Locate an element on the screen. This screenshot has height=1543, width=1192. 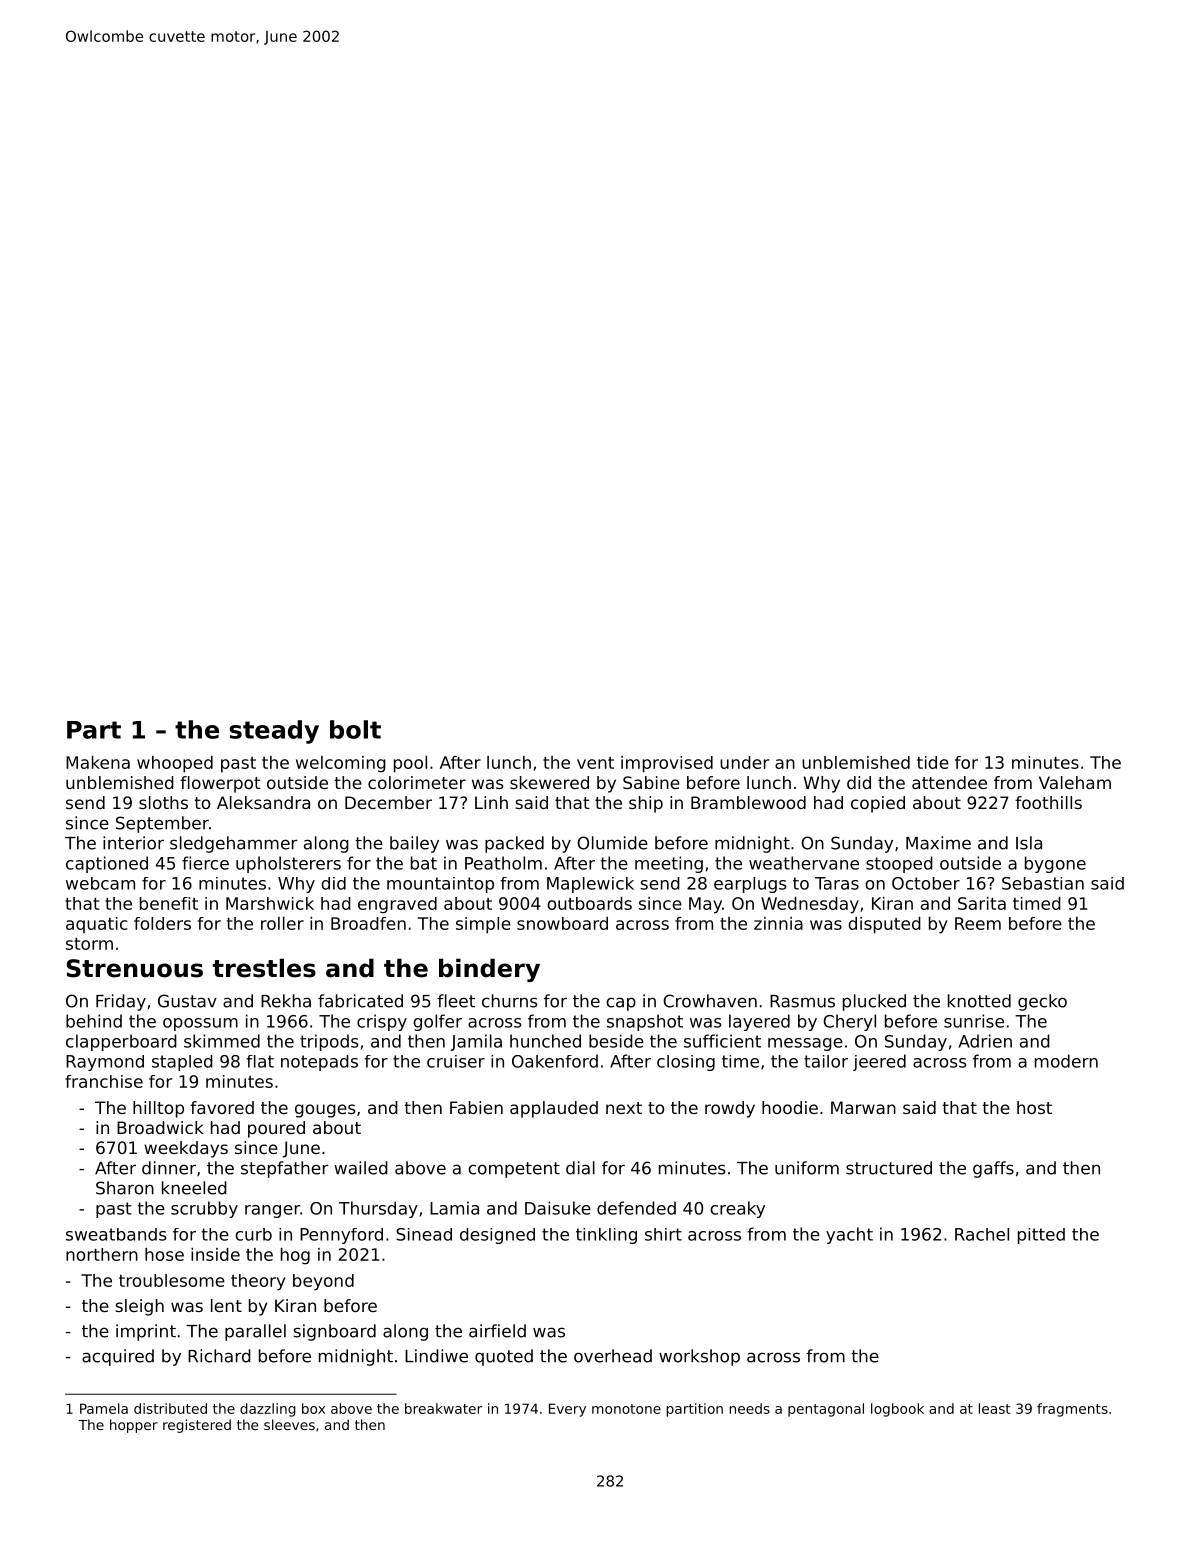
Fabien is located at coordinates (476, 1107).
